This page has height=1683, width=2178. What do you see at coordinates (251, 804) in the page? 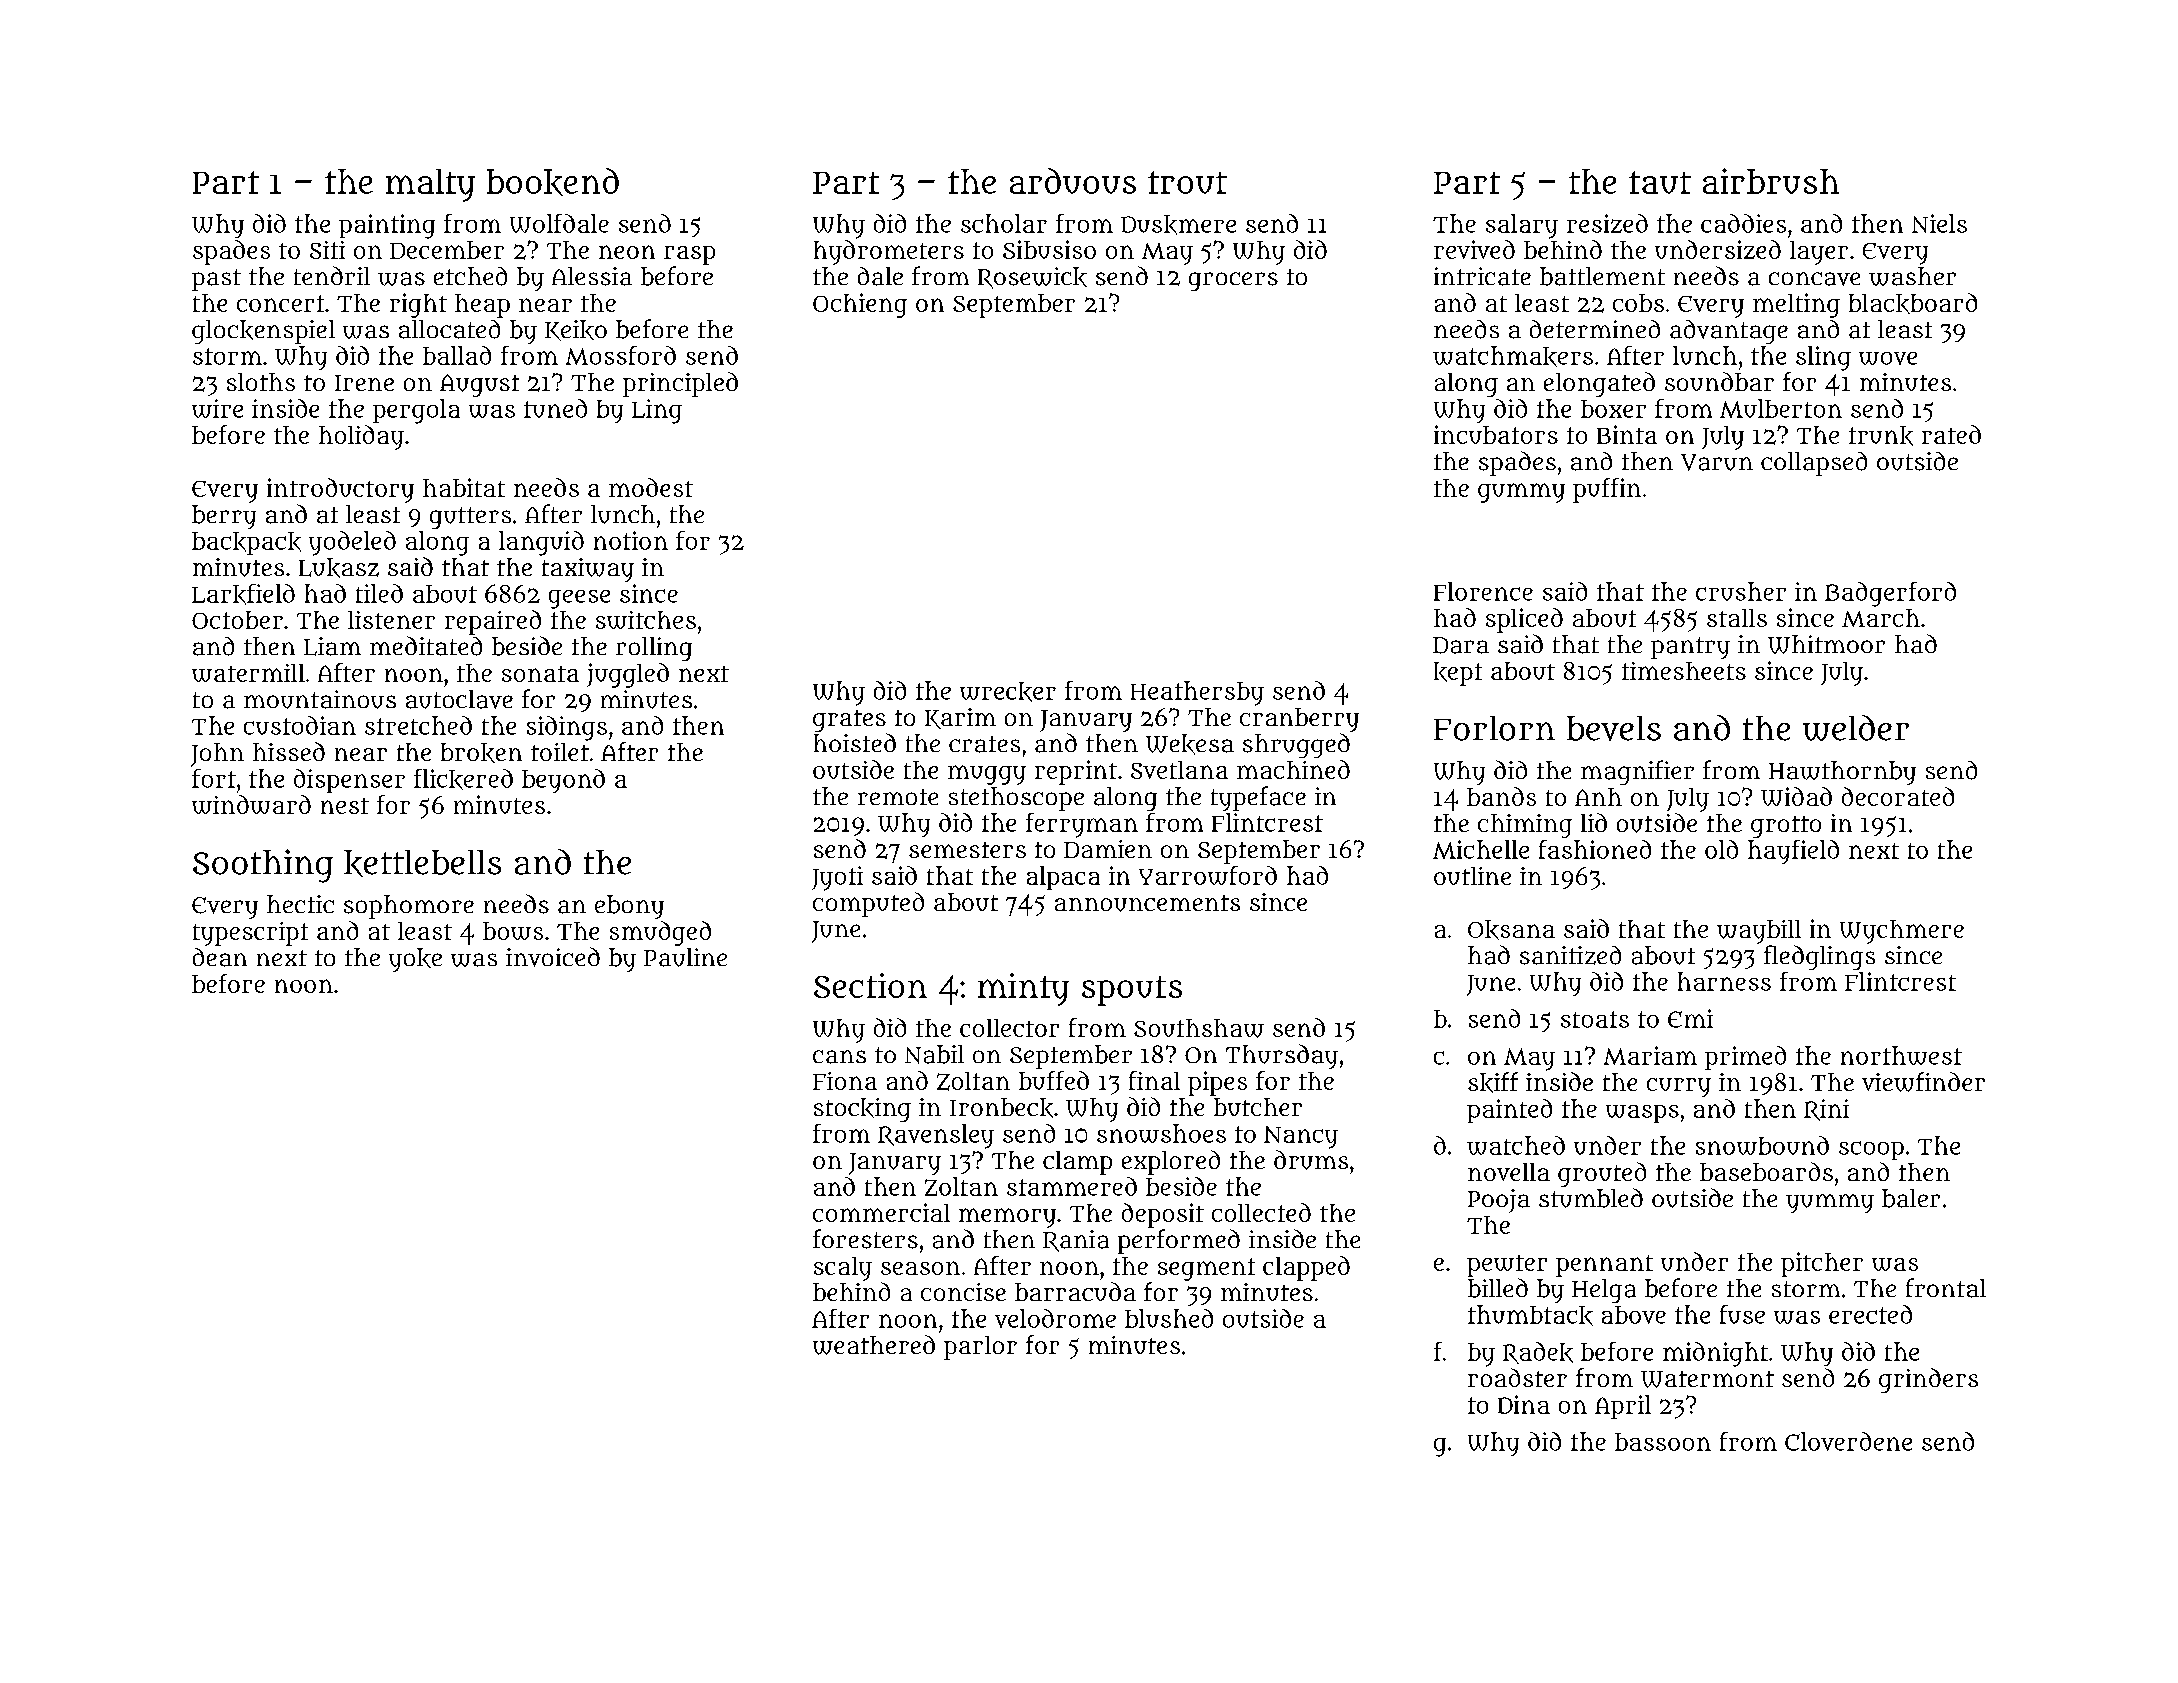
I see `windward` at bounding box center [251, 804].
